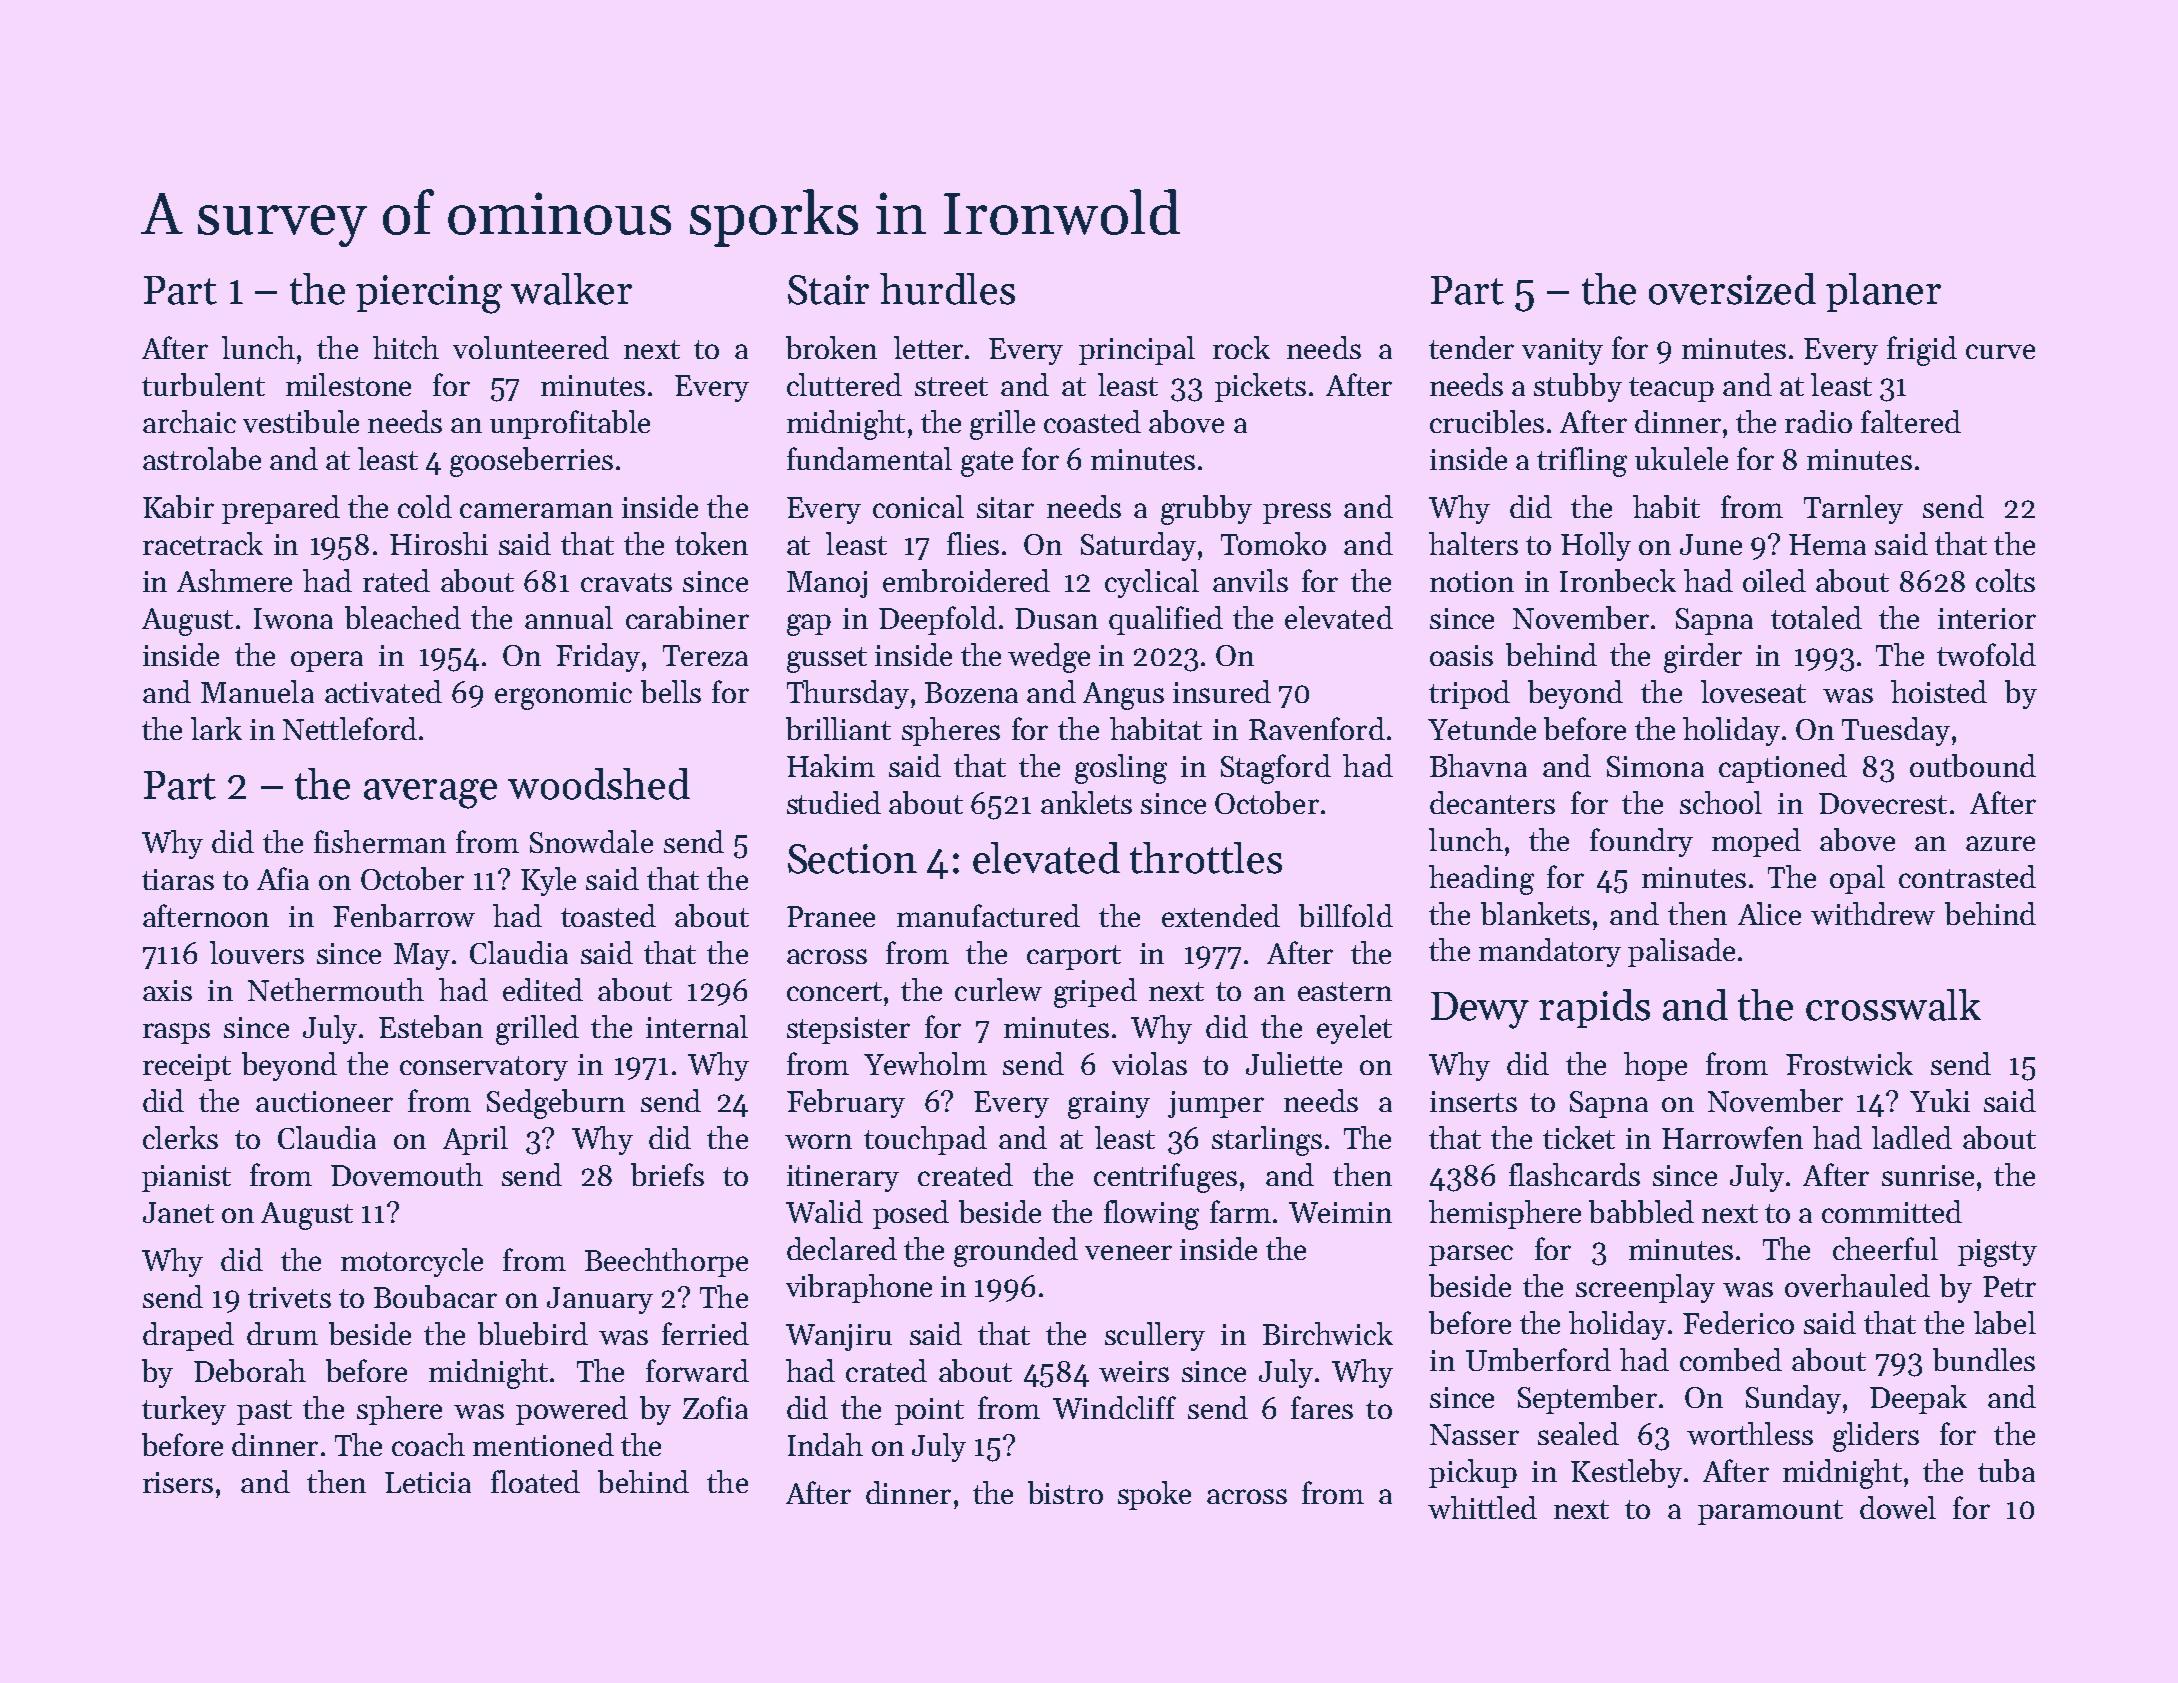 The image size is (2178, 1683). I want to click on loveseat, so click(1753, 691).
